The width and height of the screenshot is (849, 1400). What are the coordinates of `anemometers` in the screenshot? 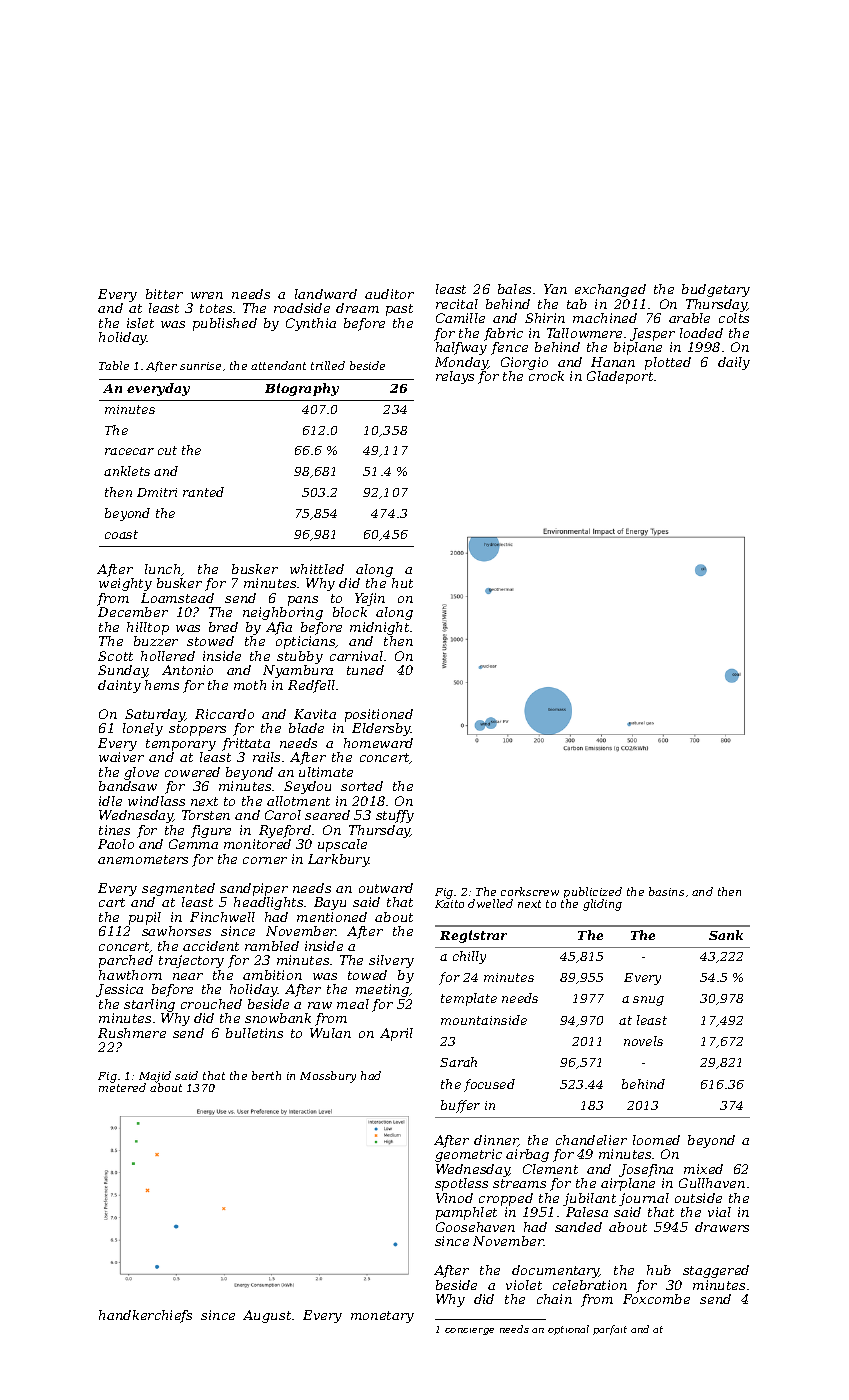 It's located at (143, 859).
